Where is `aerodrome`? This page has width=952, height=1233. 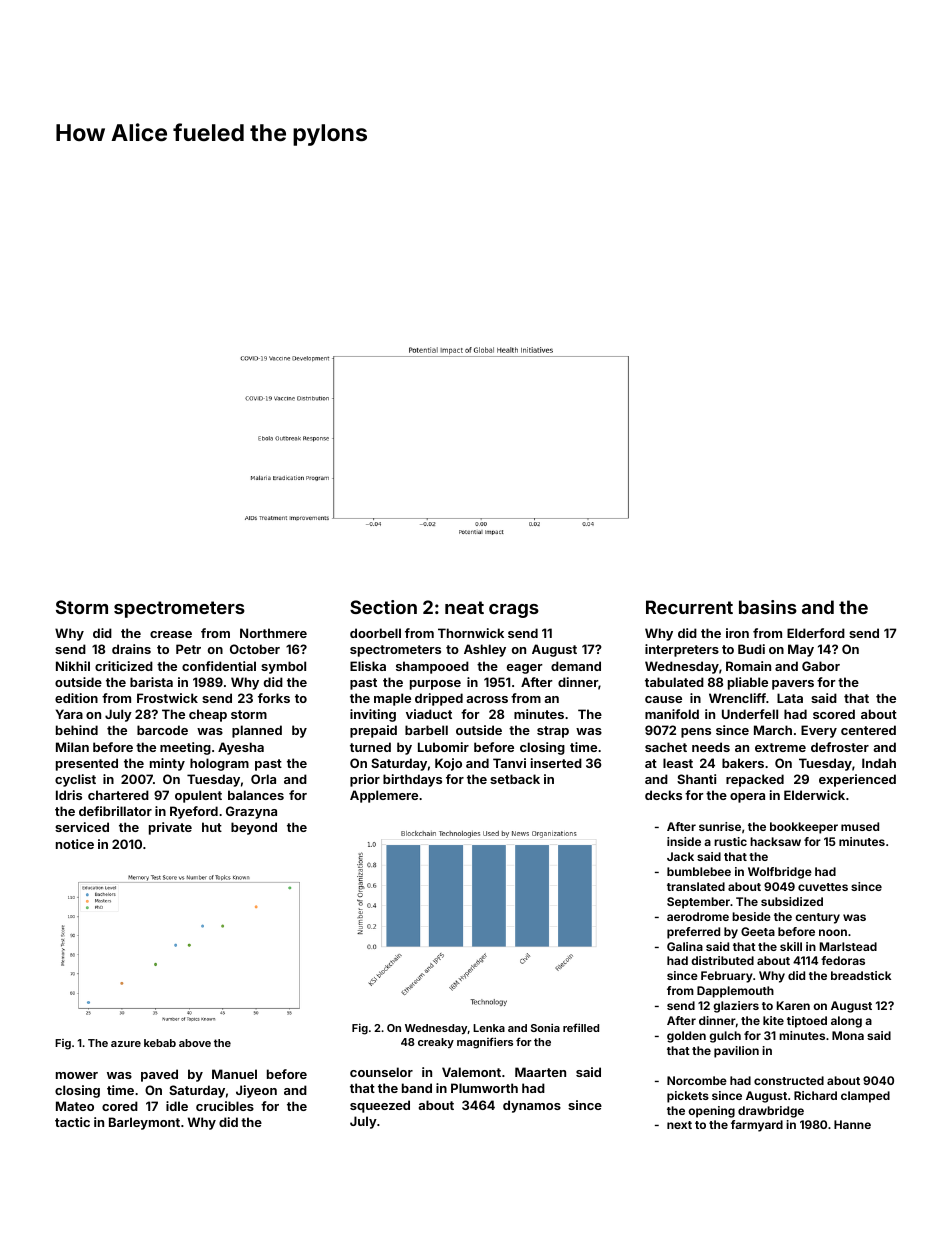
aerodrome is located at coordinates (698, 916).
